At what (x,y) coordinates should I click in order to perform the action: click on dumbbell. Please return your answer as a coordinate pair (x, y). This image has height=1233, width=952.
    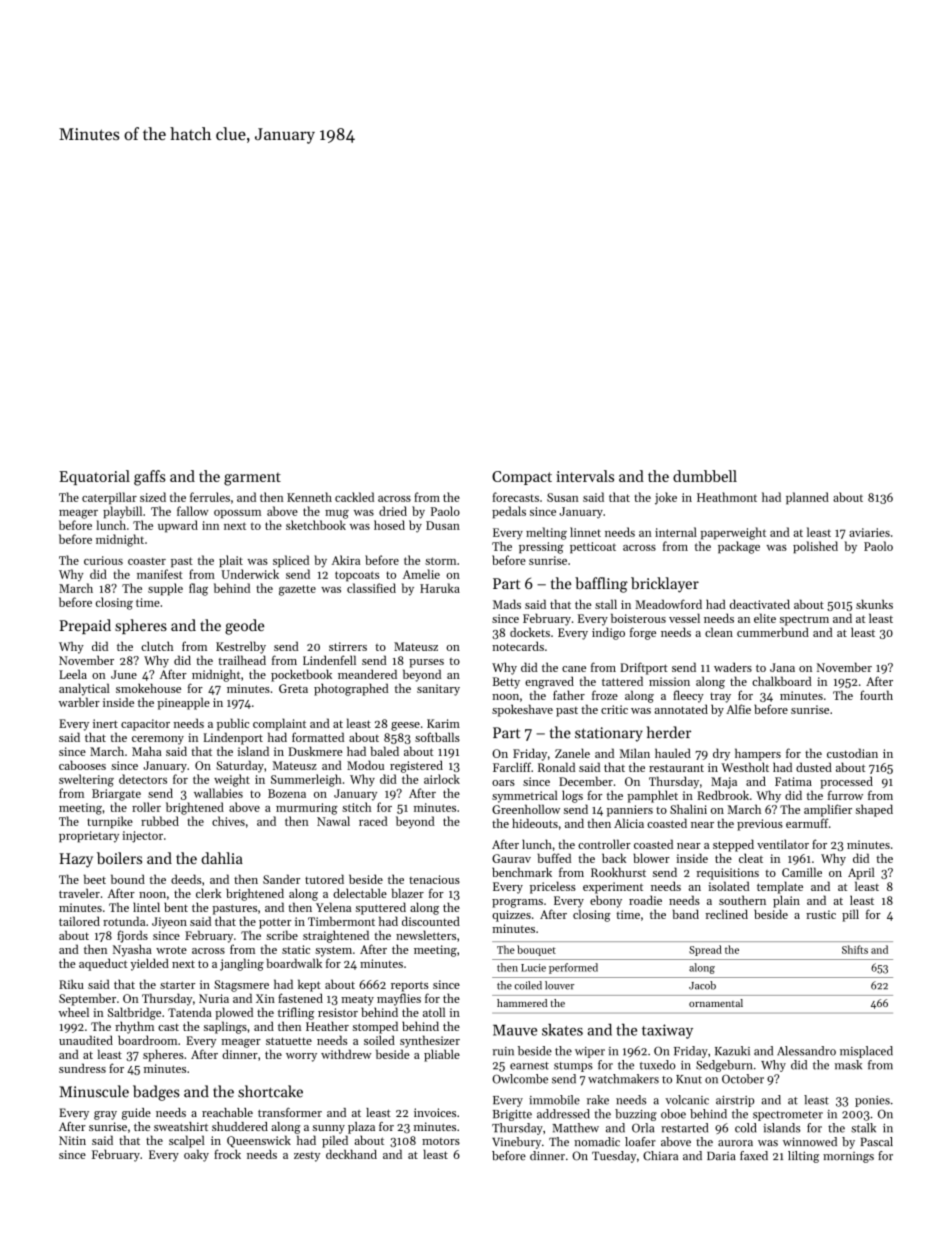
    Looking at the image, I should click on (705, 476).
